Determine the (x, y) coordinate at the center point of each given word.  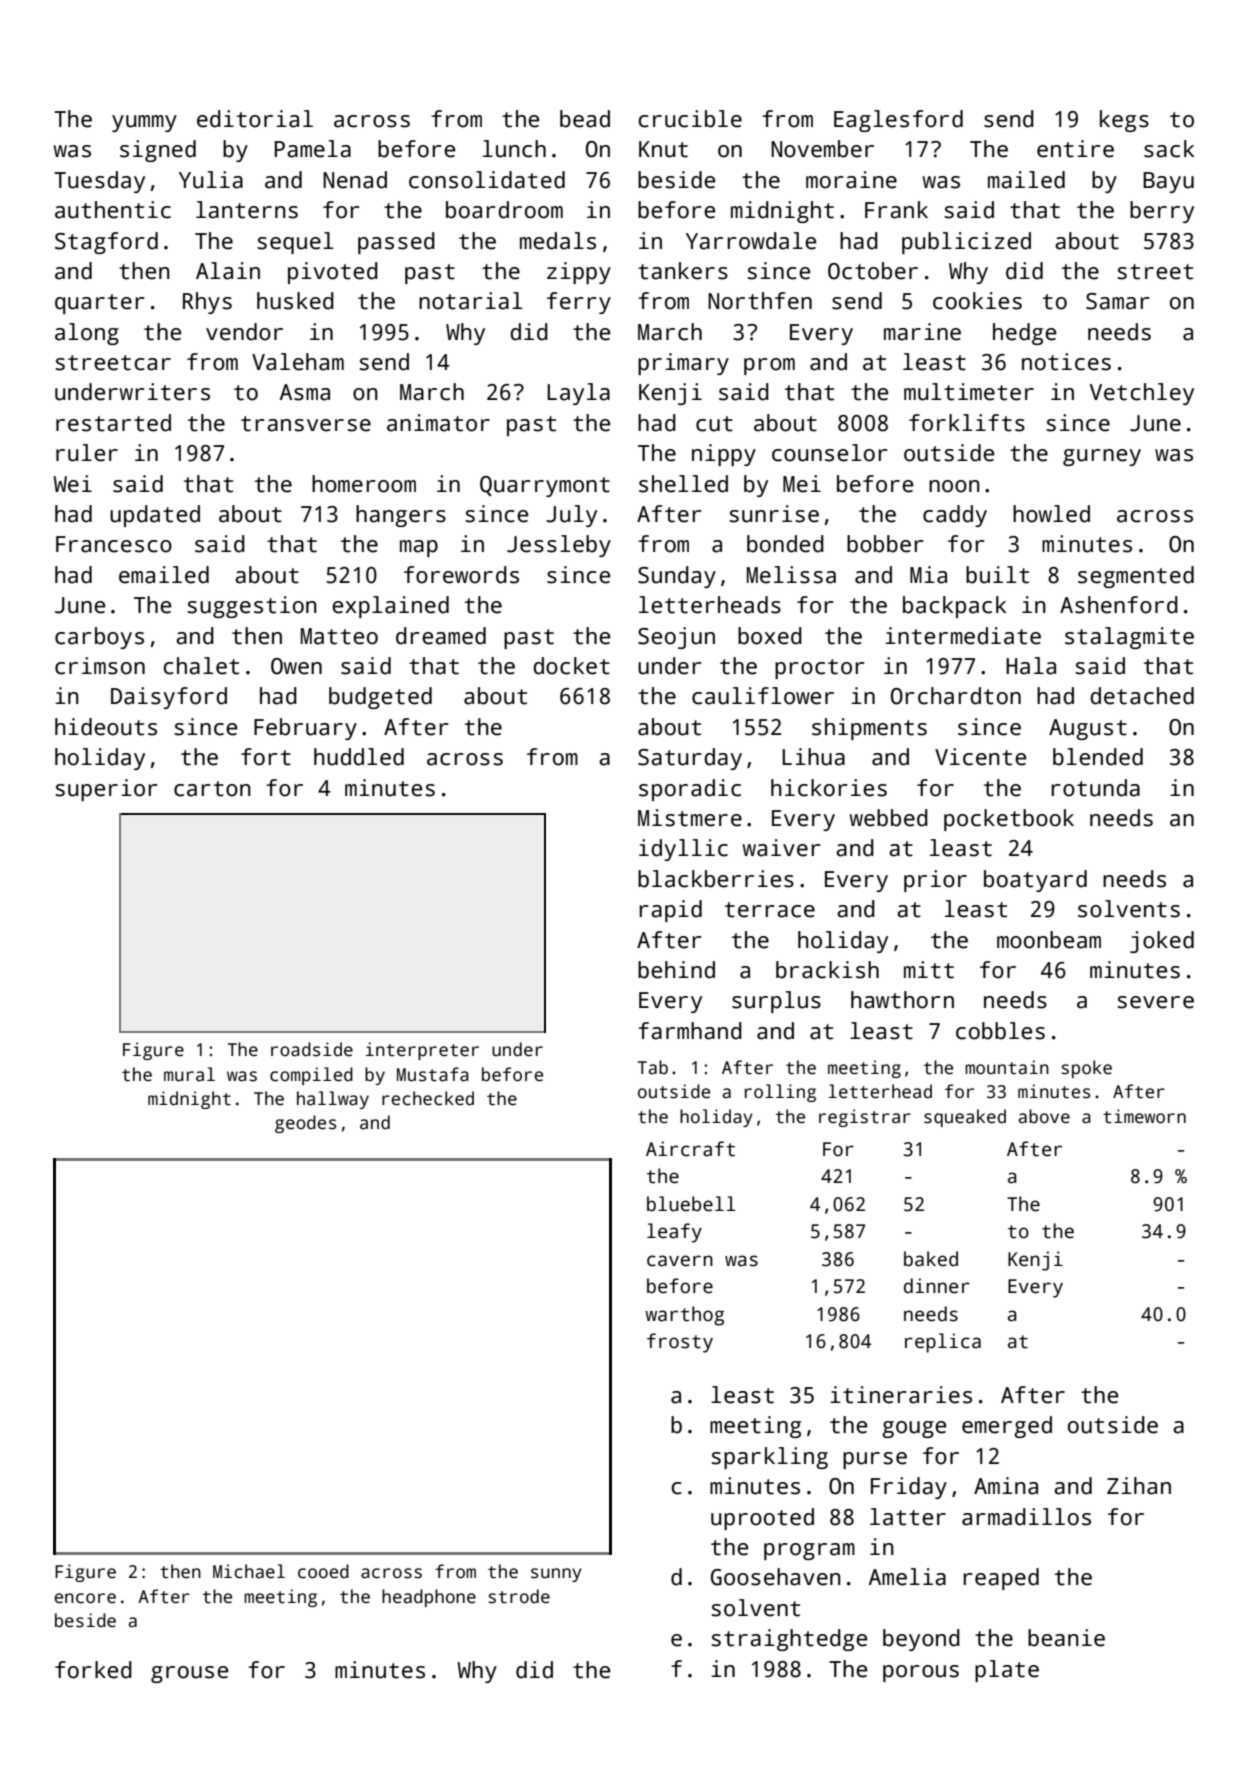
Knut (663, 149)
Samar (1117, 301)
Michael (249, 1571)
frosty (680, 1343)
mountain (1007, 1067)
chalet (201, 666)
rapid (670, 911)
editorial (255, 119)
